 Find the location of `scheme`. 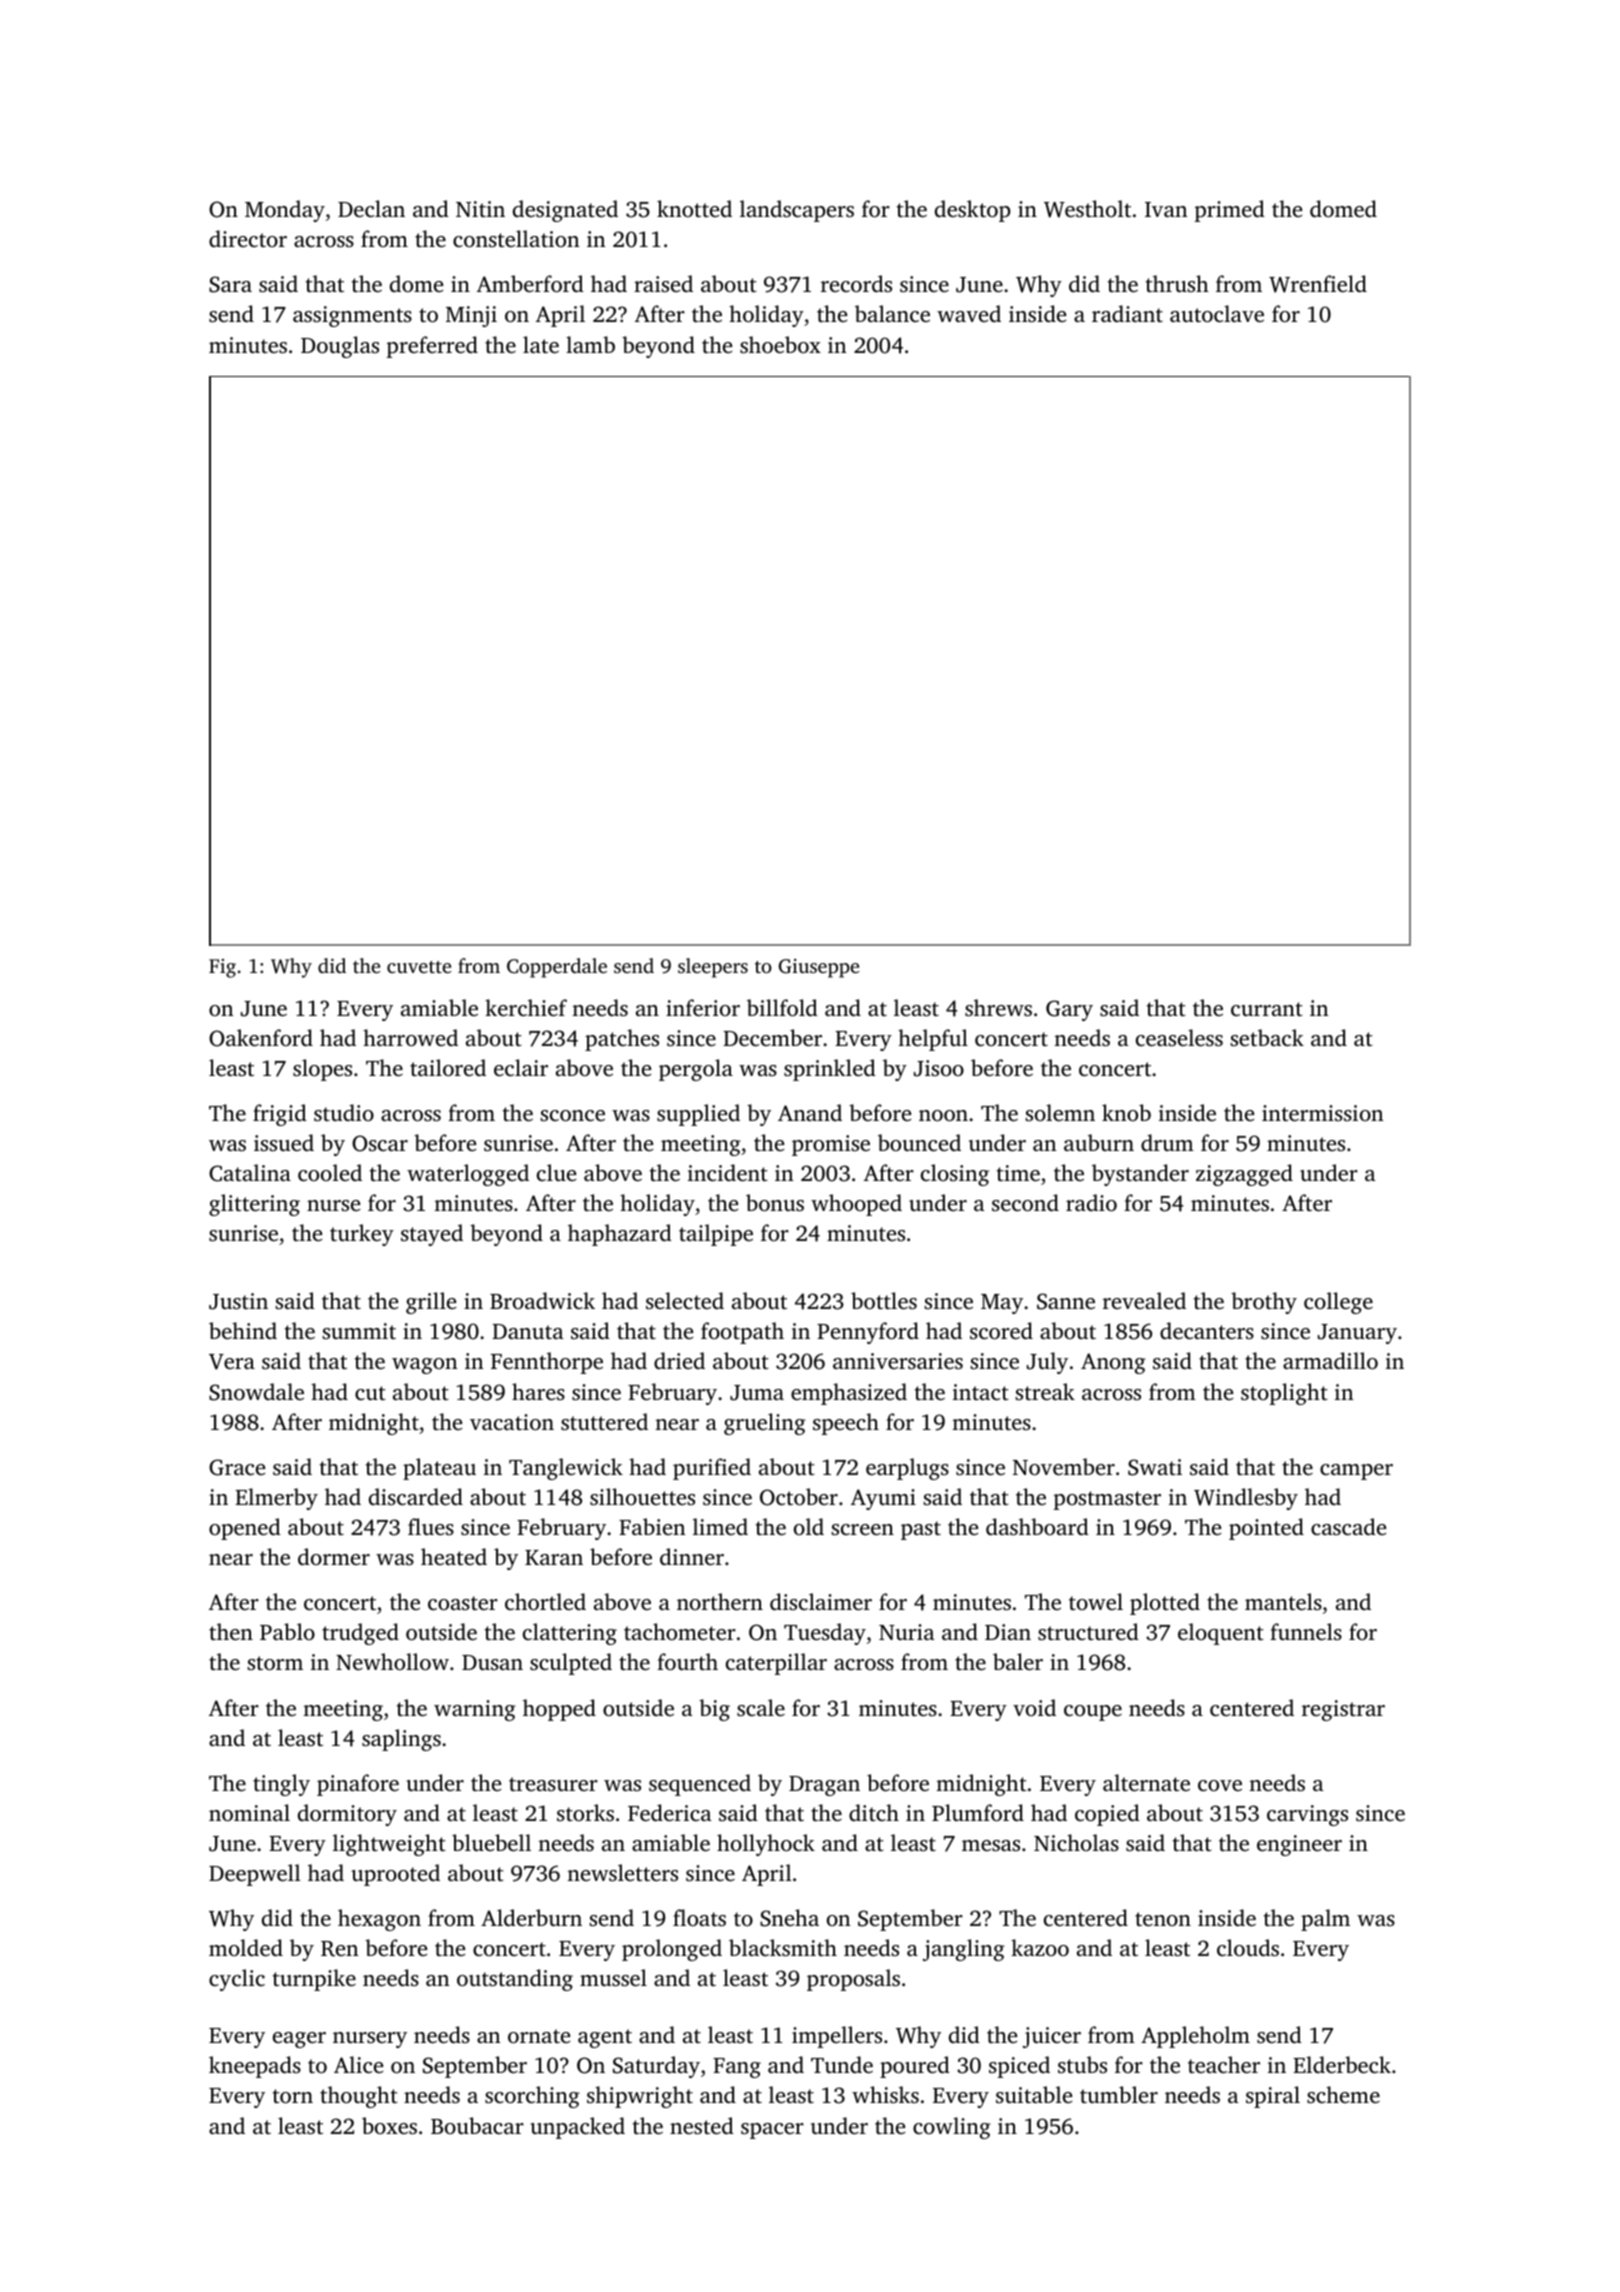

scheme is located at coordinates (1343, 2094).
